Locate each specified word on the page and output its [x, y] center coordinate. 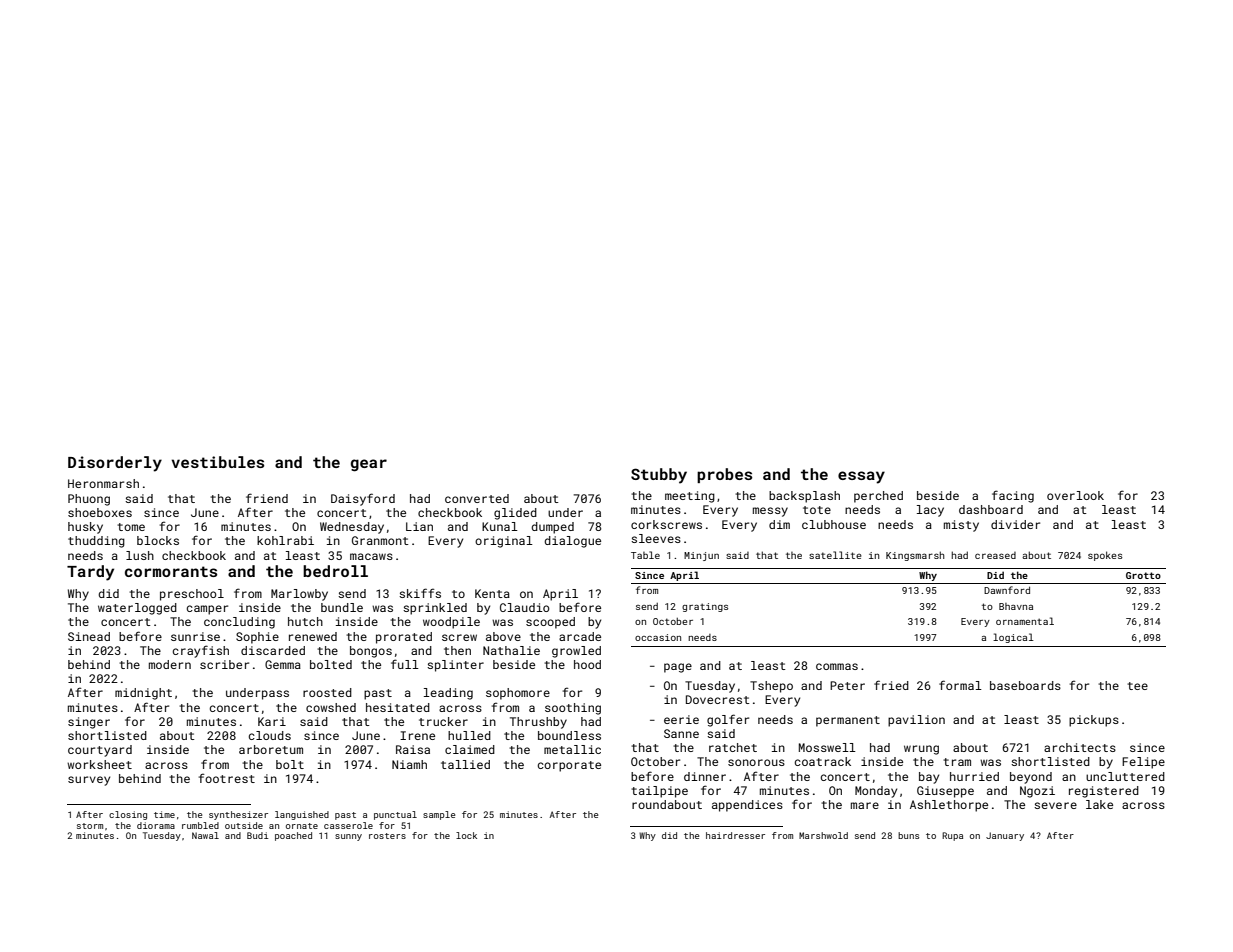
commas [837, 666]
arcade [580, 636]
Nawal [205, 835]
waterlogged [137, 609]
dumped [552, 528]
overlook [1075, 495]
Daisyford [363, 499]
